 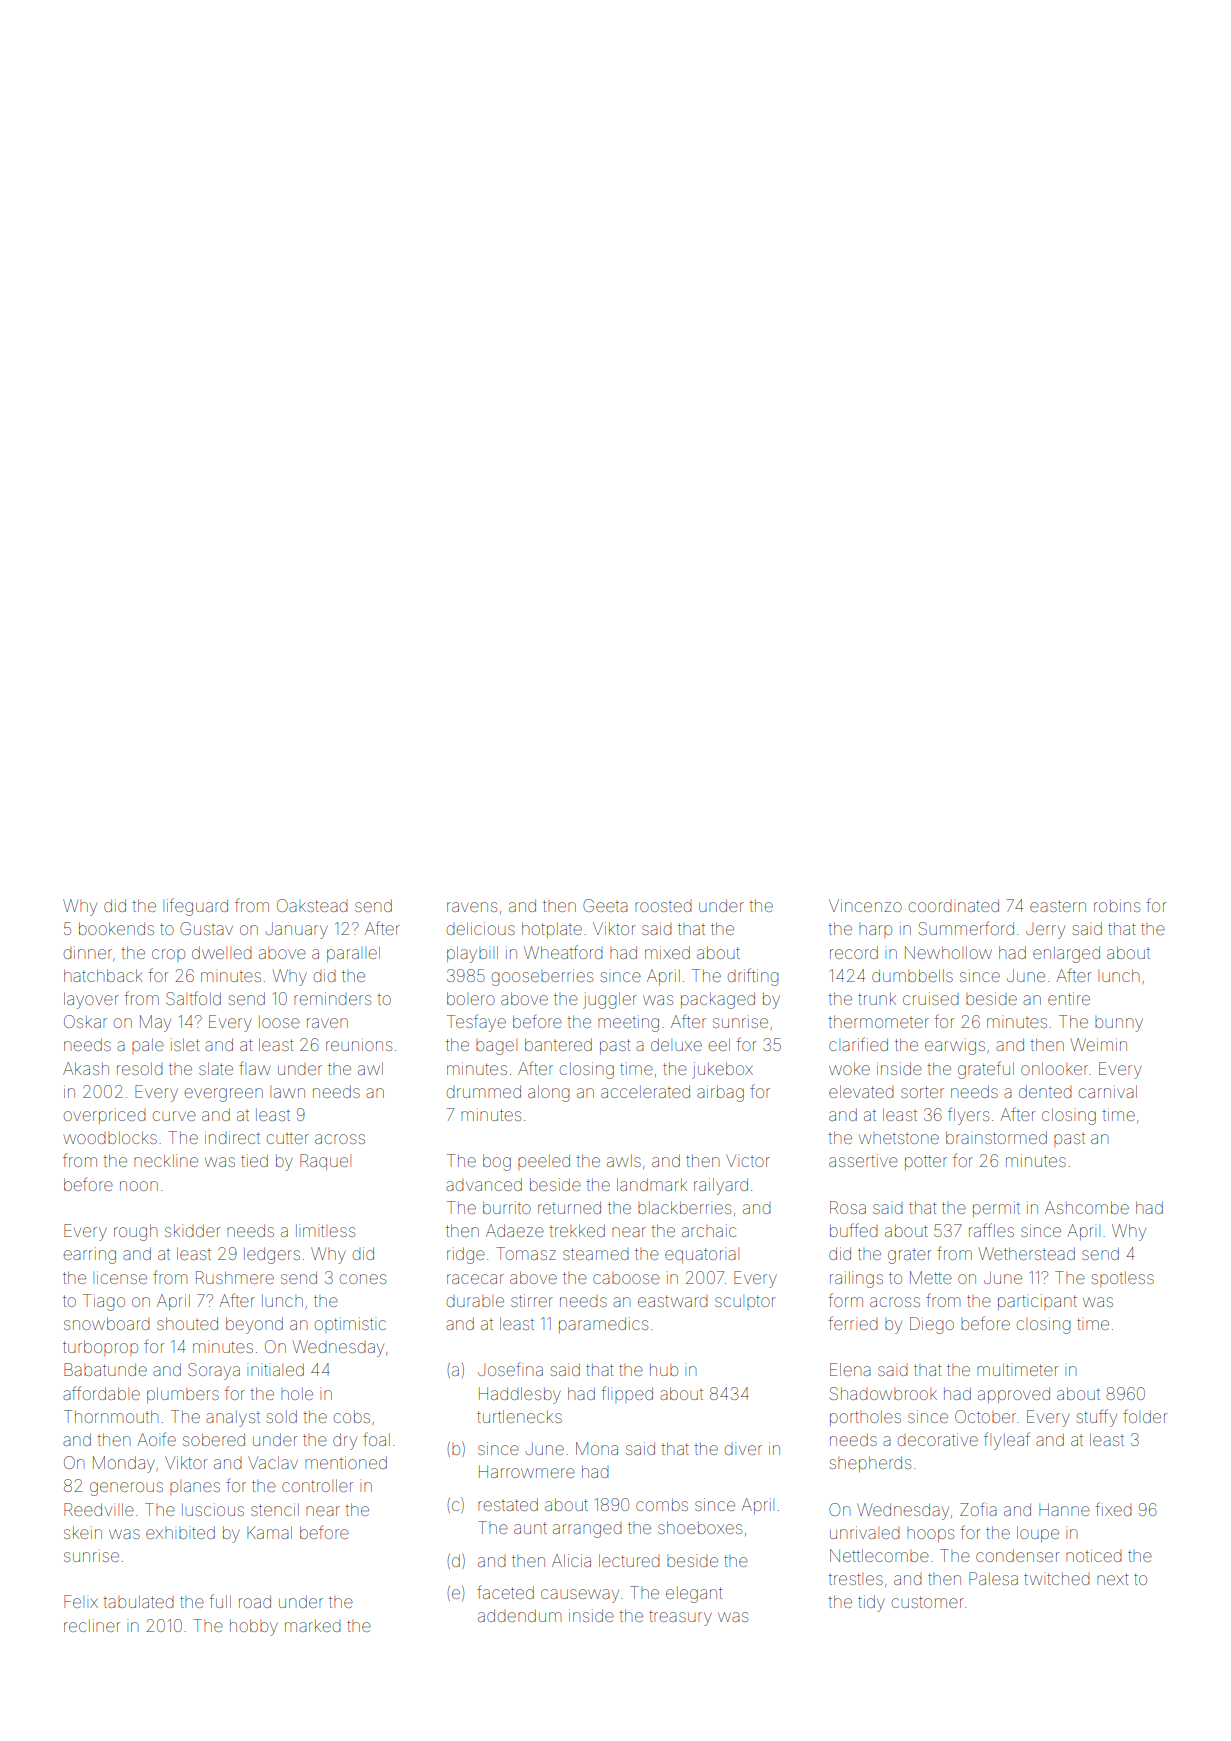 I want to click on flipped, so click(x=627, y=1394).
